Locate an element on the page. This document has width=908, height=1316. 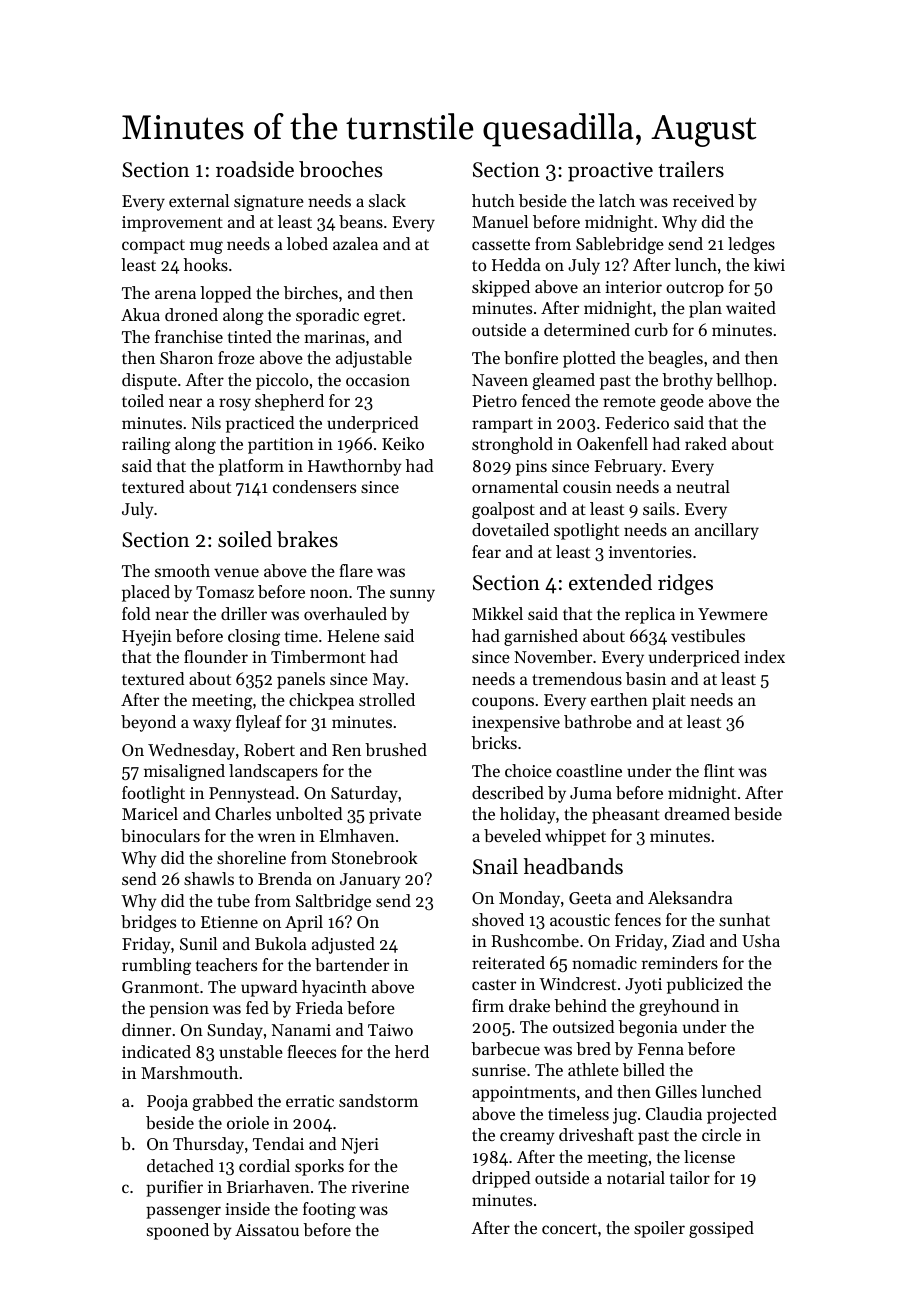
oriole is located at coordinates (248, 1122).
